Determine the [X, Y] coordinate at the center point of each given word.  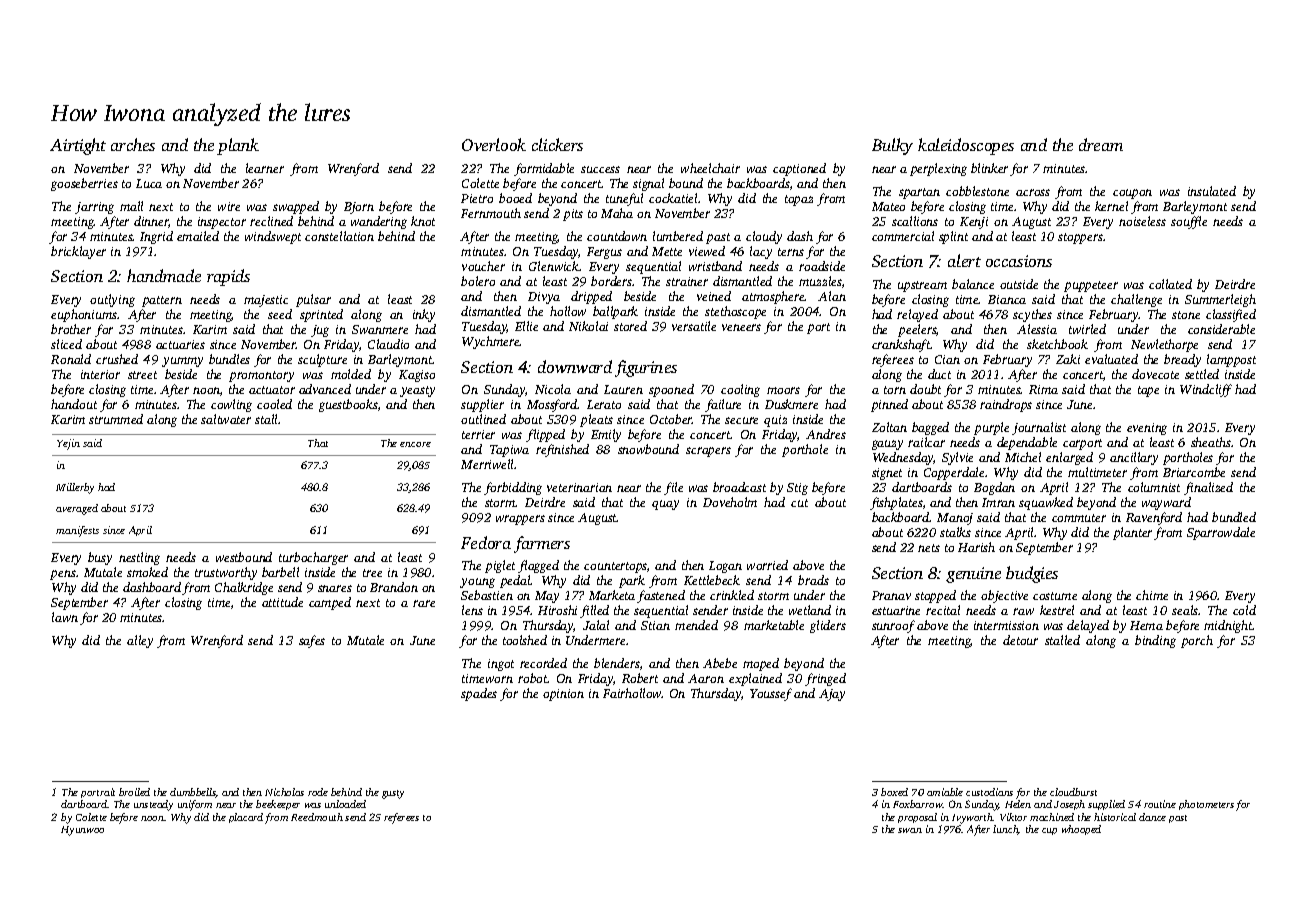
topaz [799, 200]
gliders [828, 626]
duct [939, 374]
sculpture [322, 360]
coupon [1132, 194]
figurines [646, 368]
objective [1004, 596]
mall [131, 206]
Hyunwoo [82, 831]
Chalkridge [244, 588]
